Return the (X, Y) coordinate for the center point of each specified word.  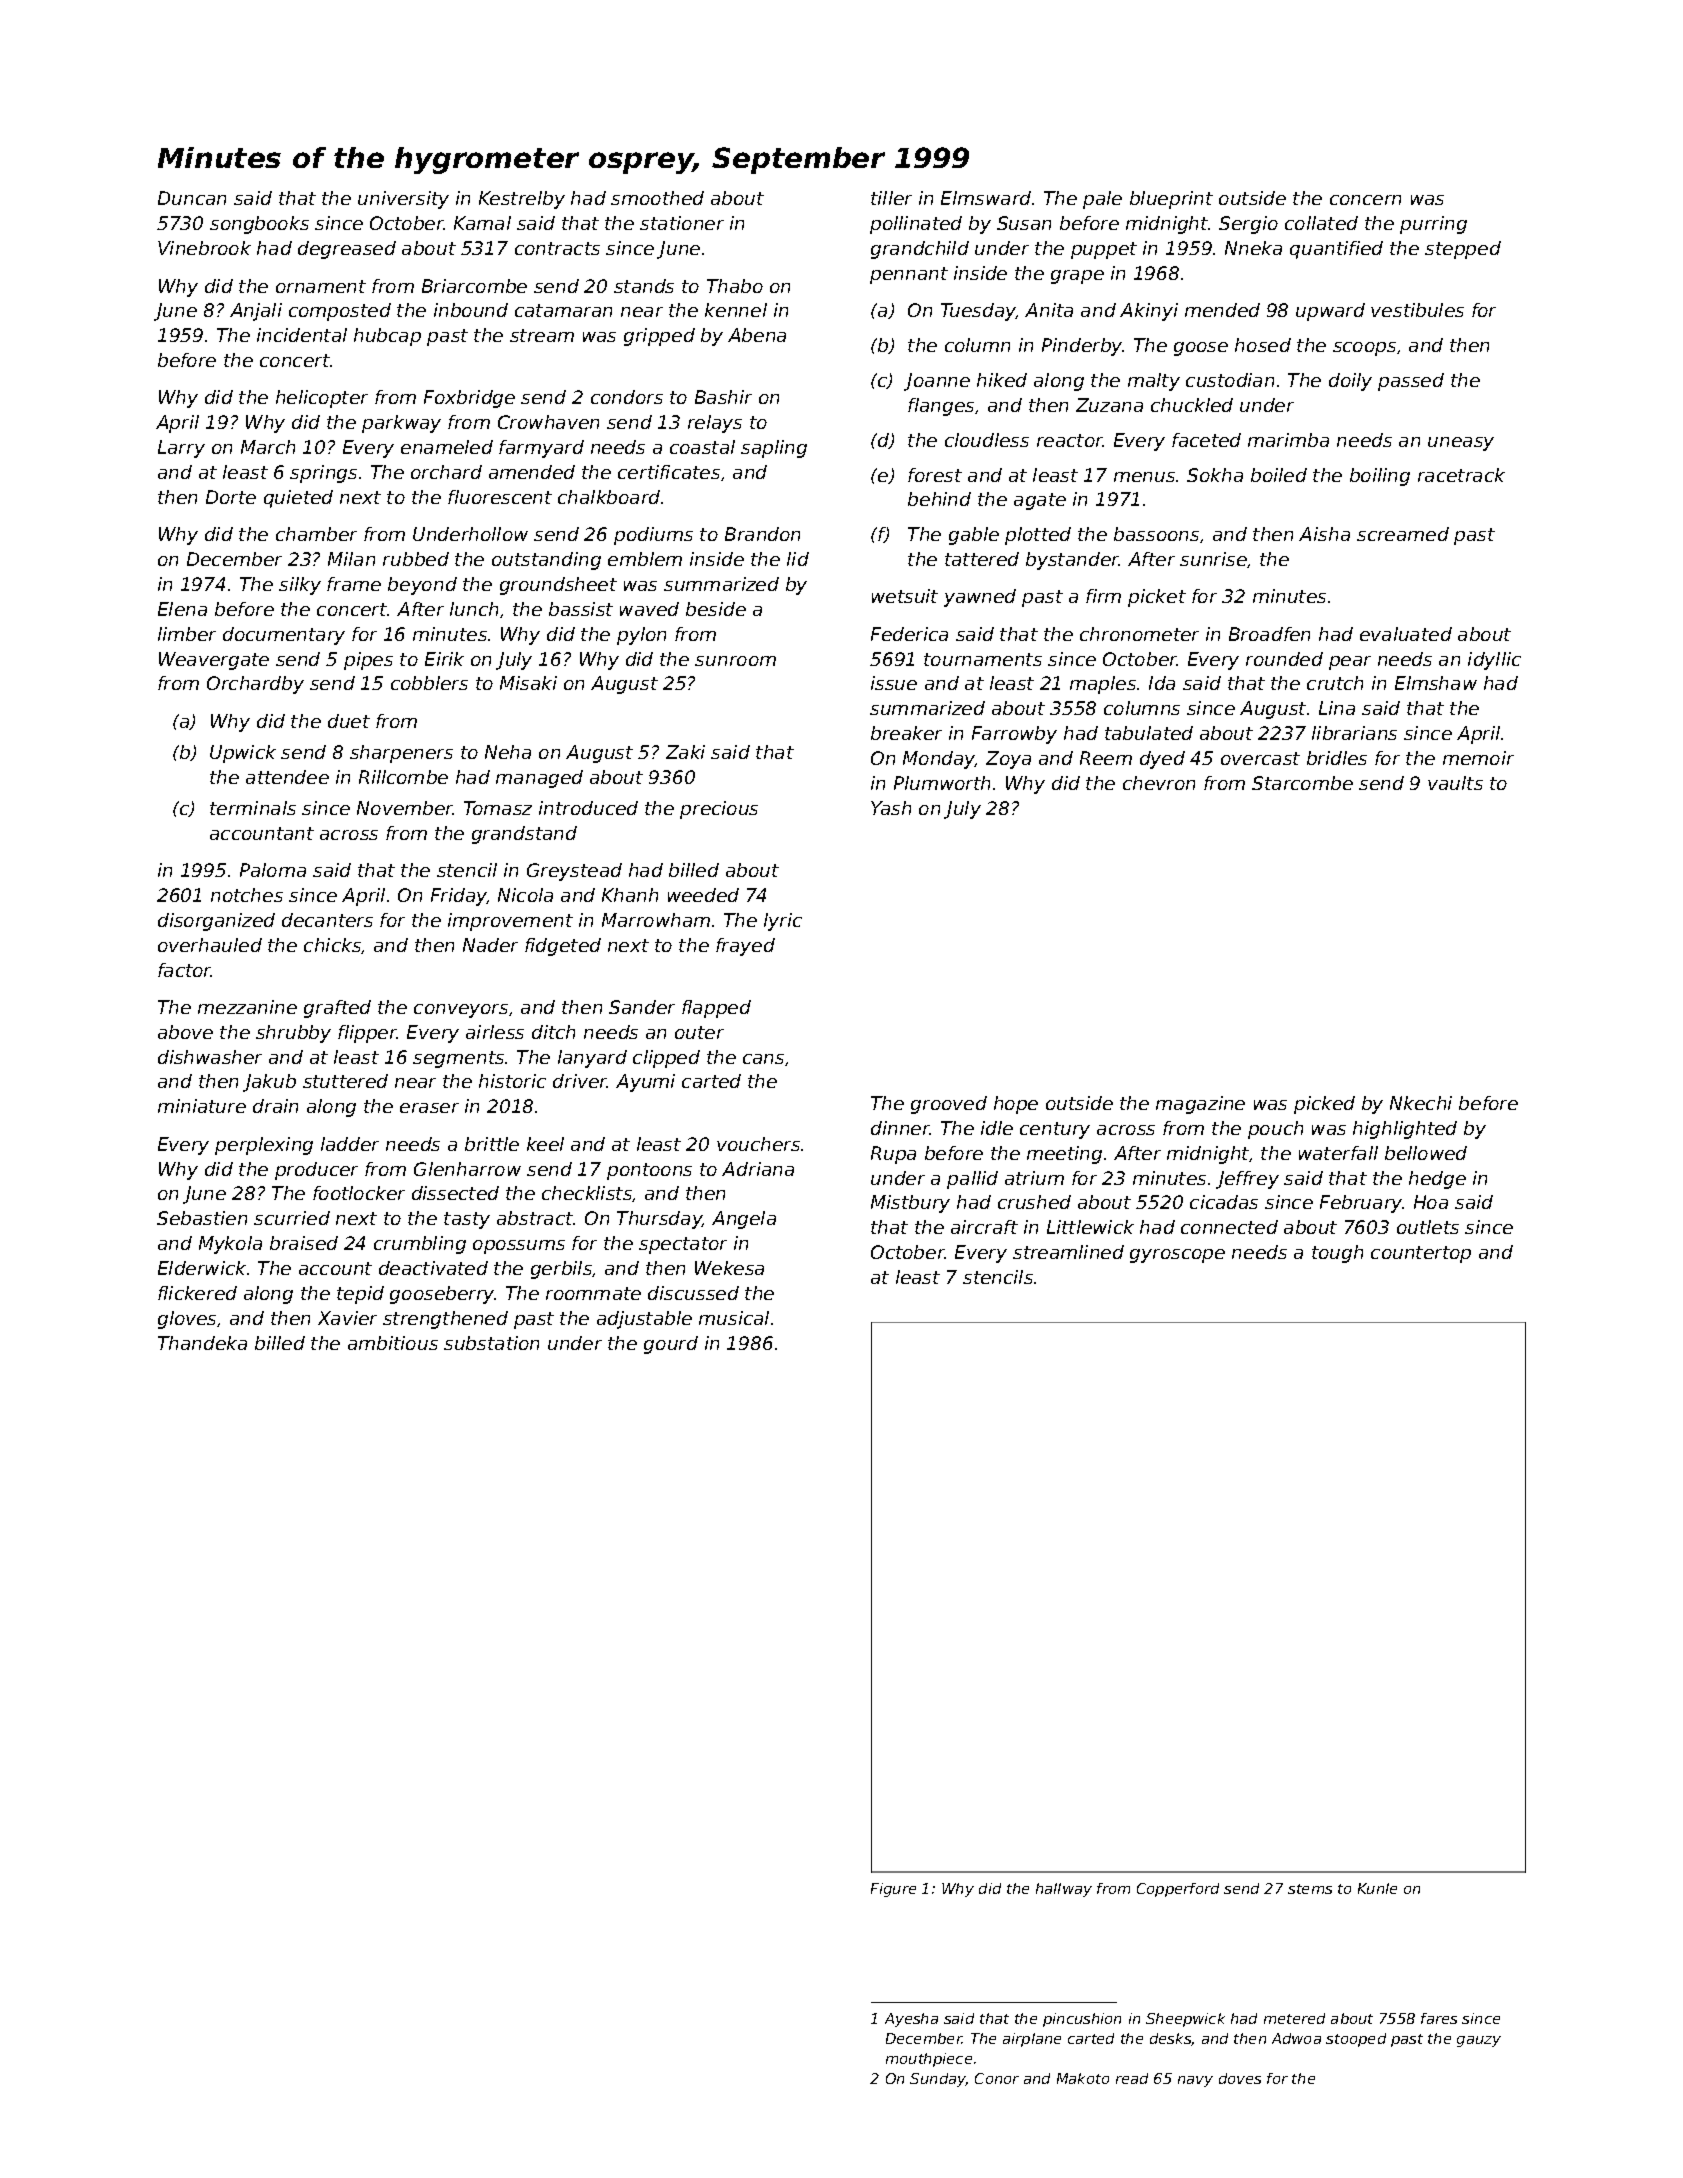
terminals (253, 808)
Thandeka (202, 1343)
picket (1157, 598)
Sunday (938, 2080)
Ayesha (911, 2020)
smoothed (657, 198)
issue (894, 683)
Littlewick (1090, 1227)
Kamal (482, 223)
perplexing (264, 1146)
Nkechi (1421, 1103)
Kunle (1377, 1888)
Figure (893, 1890)
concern (1365, 200)
